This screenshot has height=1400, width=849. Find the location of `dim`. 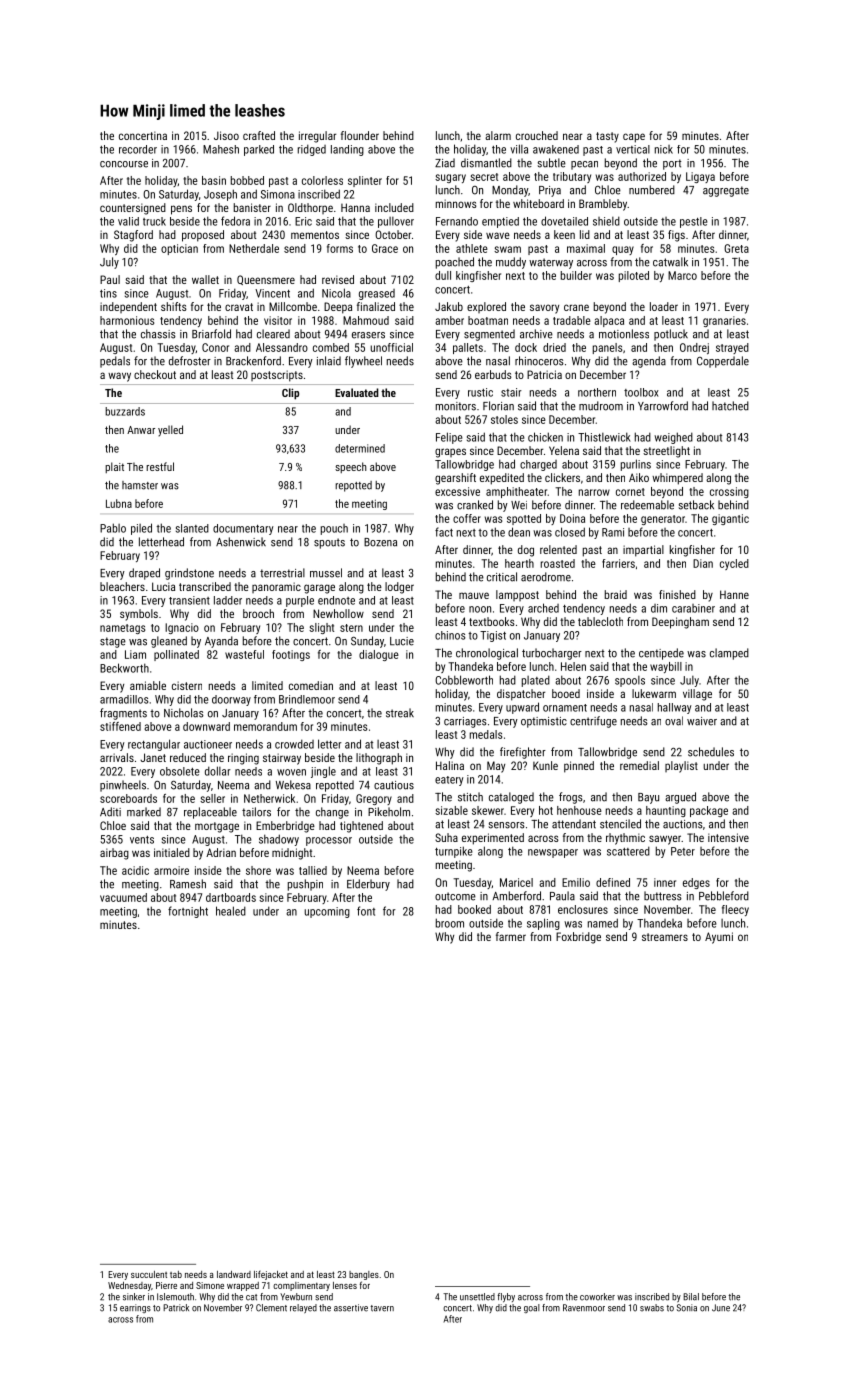

dim is located at coordinates (659, 608).
